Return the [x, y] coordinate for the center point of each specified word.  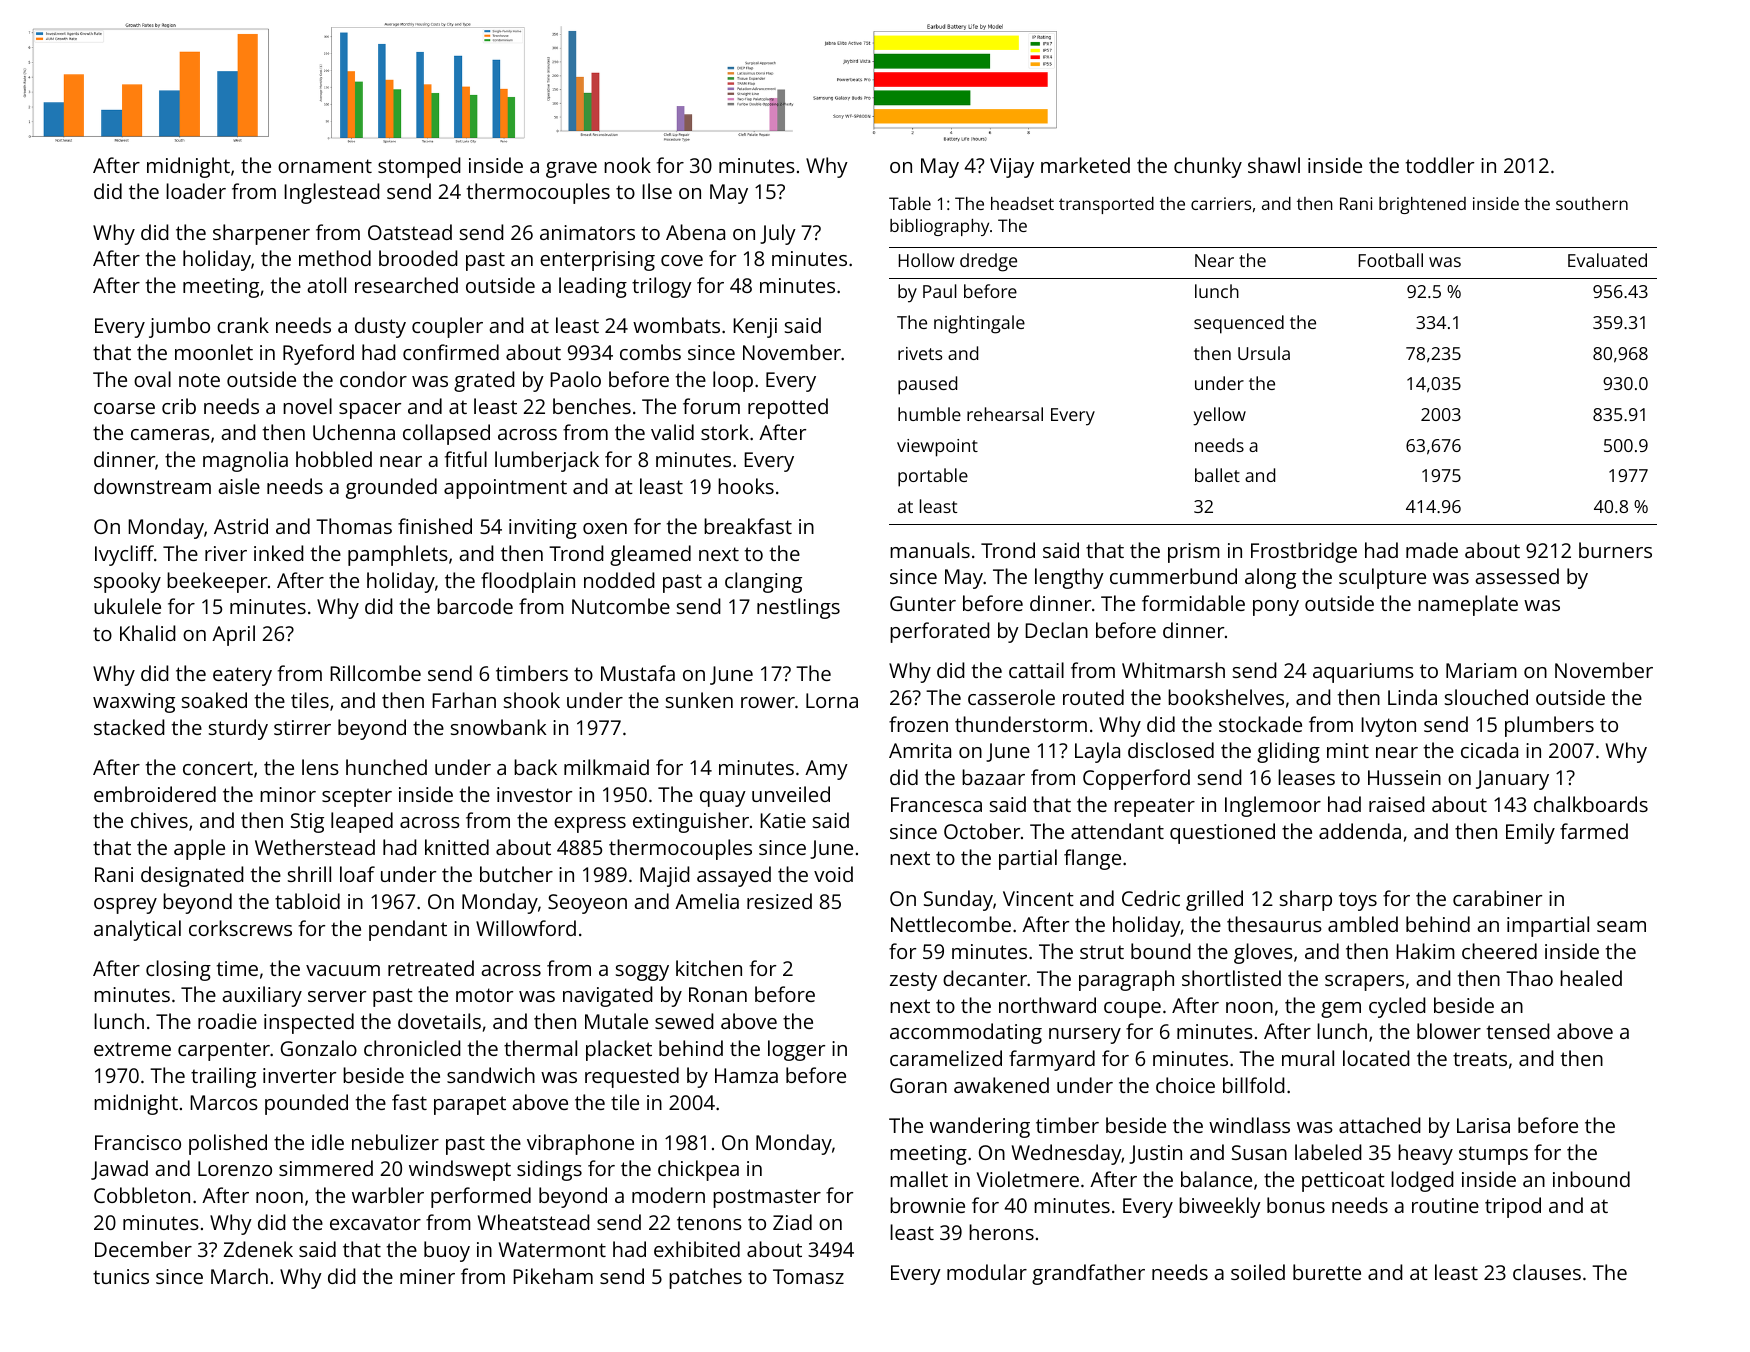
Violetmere [1028, 1179]
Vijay [1012, 168]
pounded [306, 1104]
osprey [125, 906]
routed [1093, 697]
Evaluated [1607, 260]
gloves [1263, 953]
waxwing [134, 703]
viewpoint [937, 448]
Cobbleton [142, 1195]
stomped [419, 167]
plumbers [1549, 726]
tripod [1513, 1207]
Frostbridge [1304, 552]
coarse [124, 408]
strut [1102, 952]
